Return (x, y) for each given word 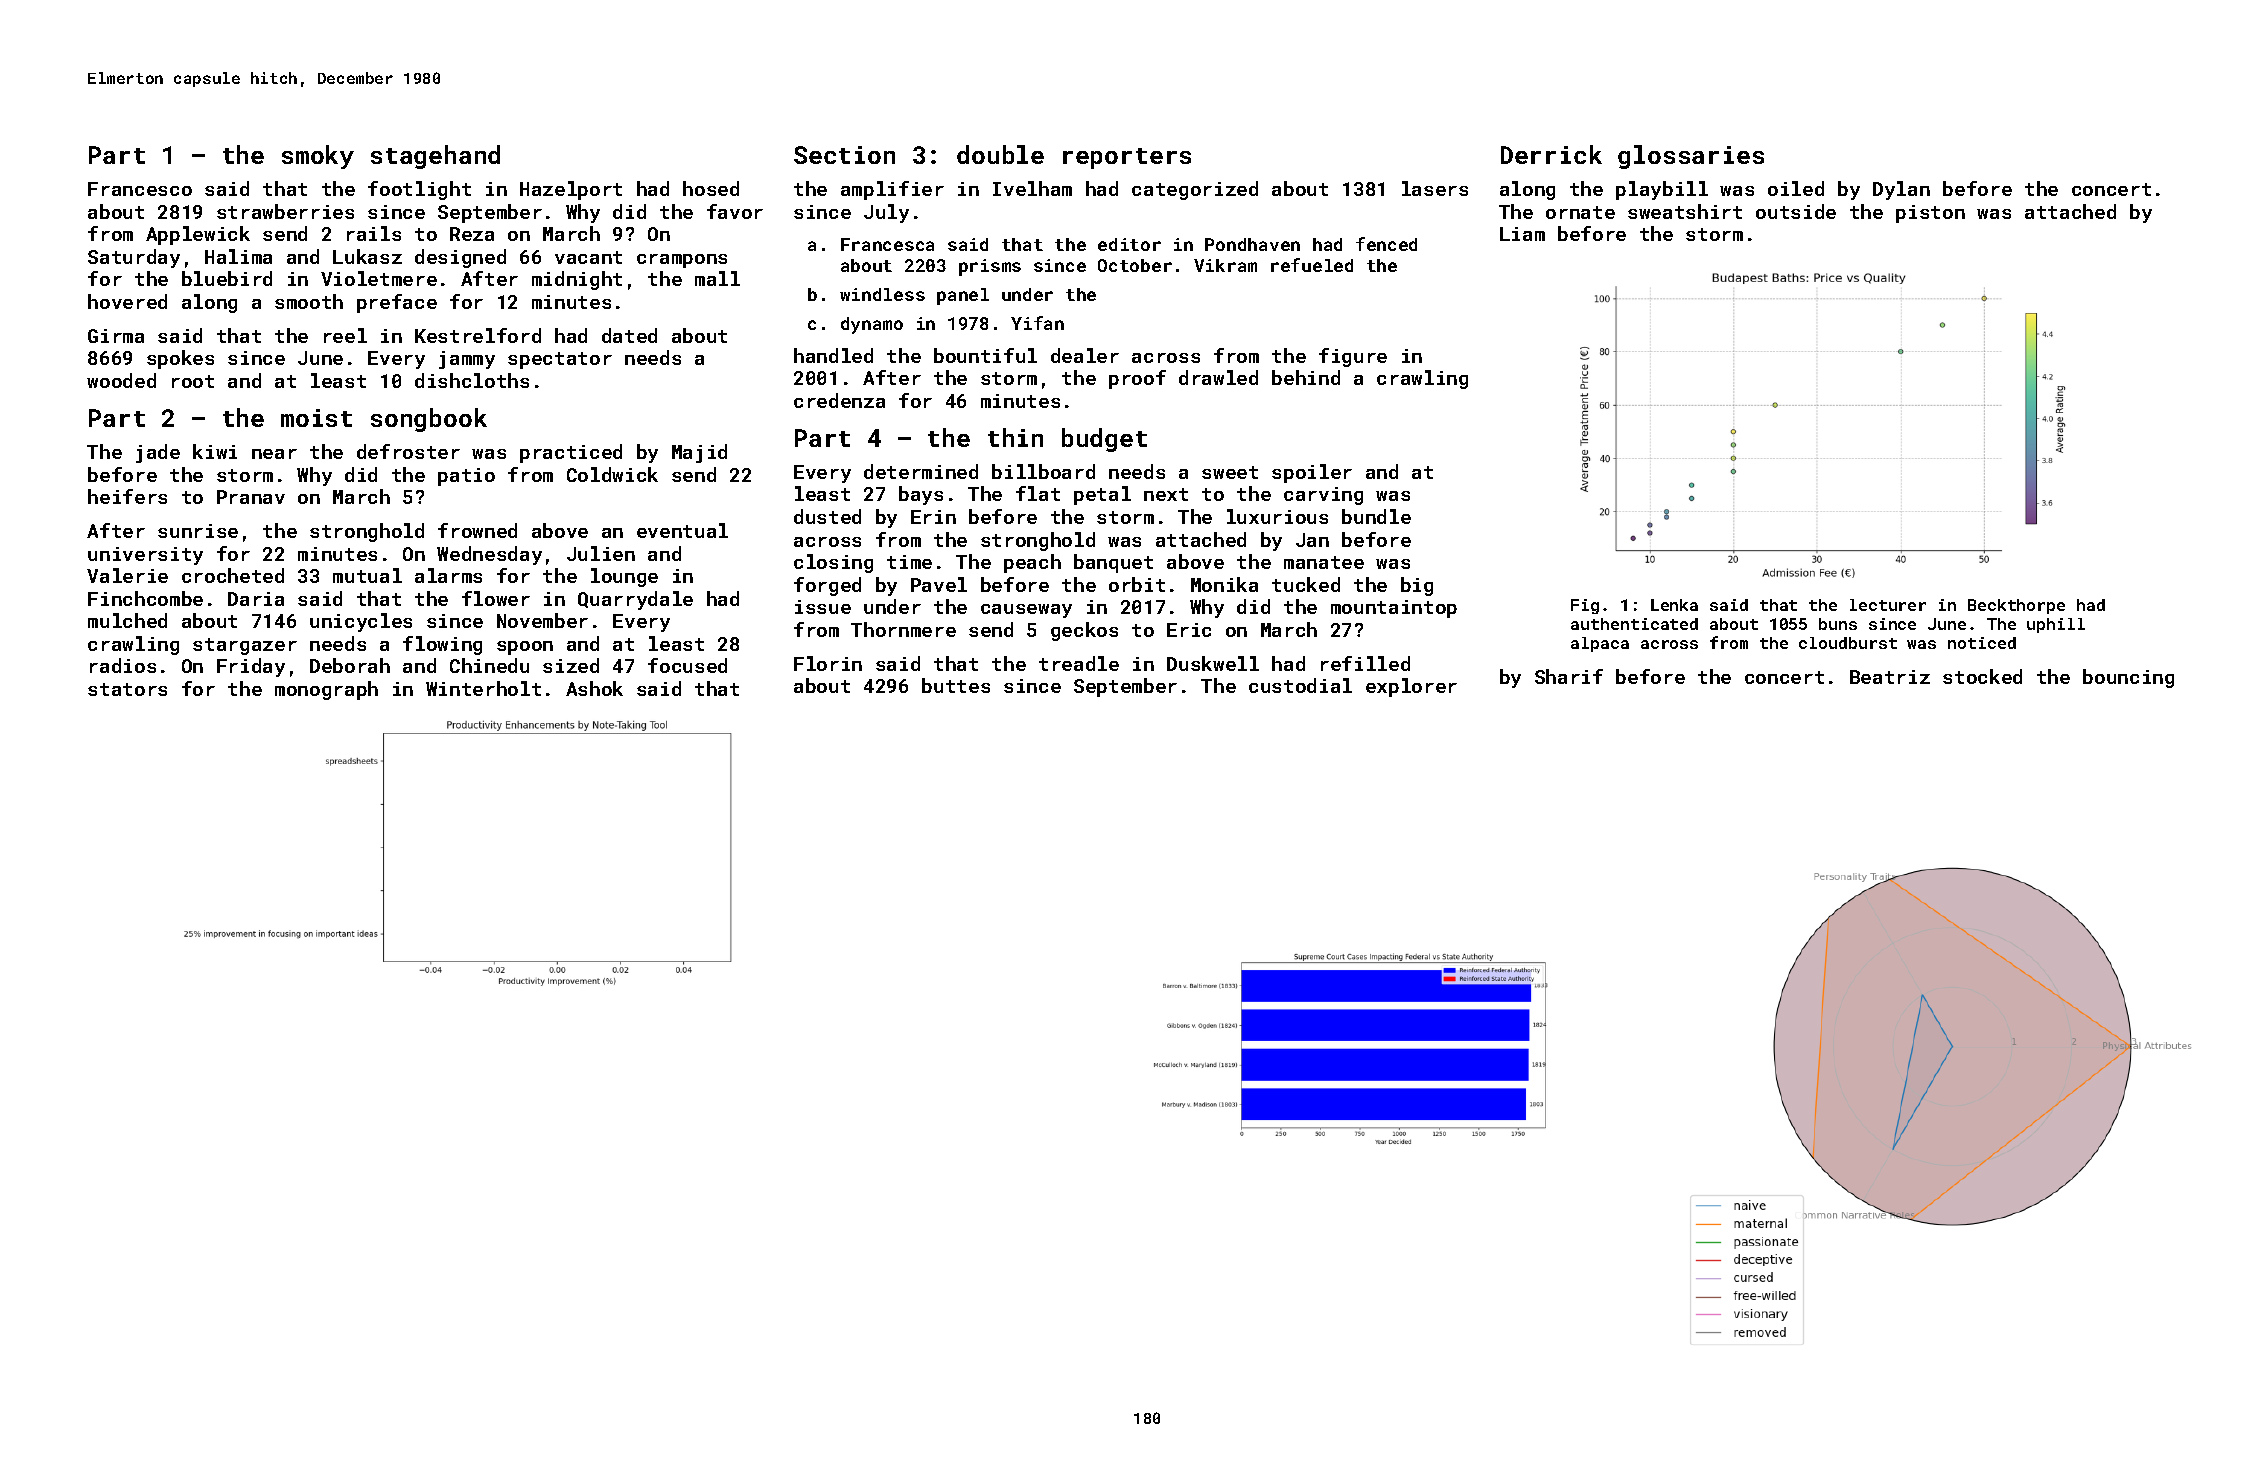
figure (1353, 357)
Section (844, 155)
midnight (577, 280)
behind (1306, 377)
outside (1796, 211)
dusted (827, 516)
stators (127, 689)
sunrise (198, 531)
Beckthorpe (2016, 606)
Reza (472, 234)
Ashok (594, 688)
